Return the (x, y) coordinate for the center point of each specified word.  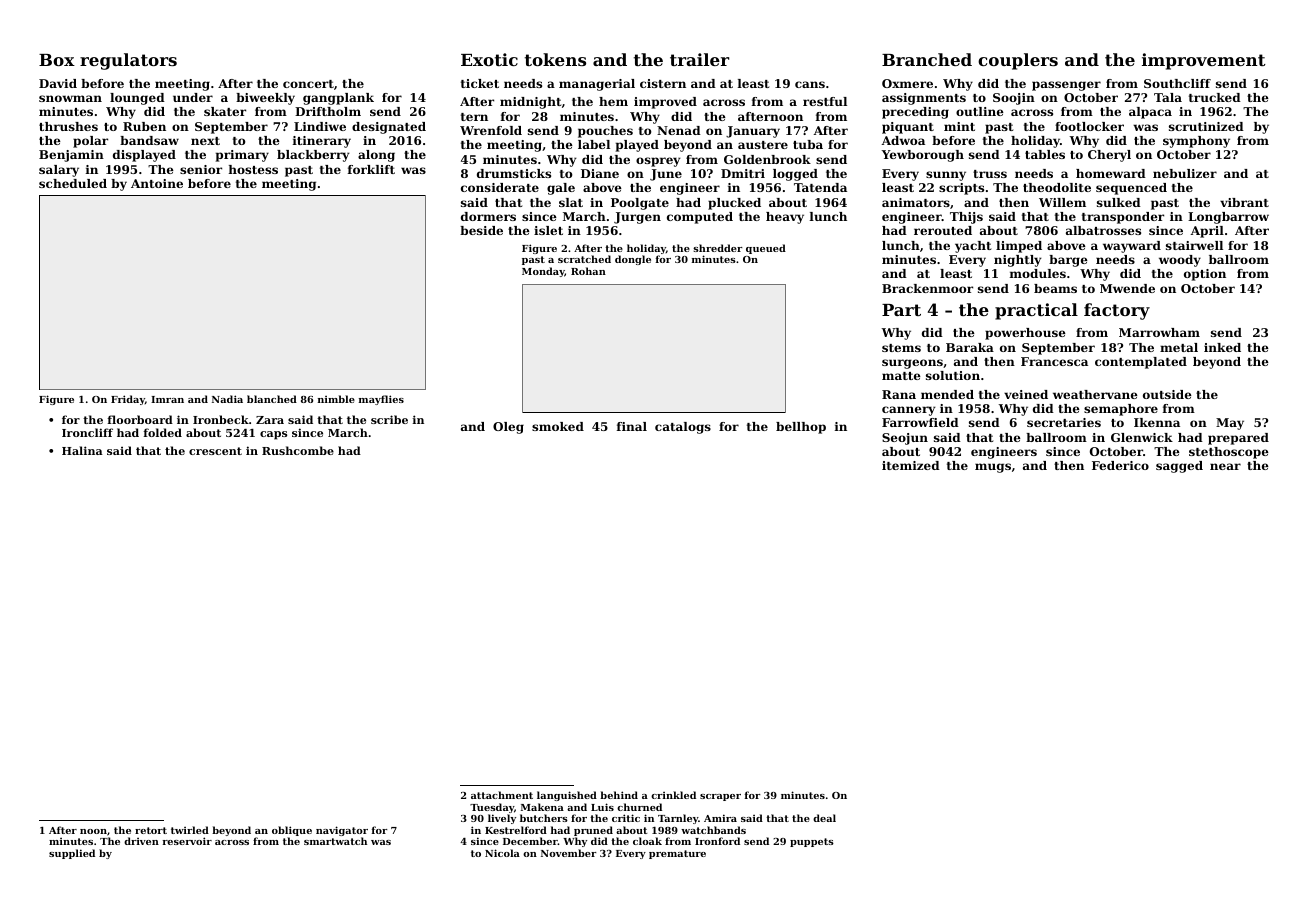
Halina (82, 450)
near (1225, 466)
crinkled (673, 795)
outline (980, 111)
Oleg (508, 428)
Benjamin (71, 156)
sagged (1179, 467)
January (753, 132)
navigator (342, 831)
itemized (911, 465)
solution (953, 375)
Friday (128, 400)
